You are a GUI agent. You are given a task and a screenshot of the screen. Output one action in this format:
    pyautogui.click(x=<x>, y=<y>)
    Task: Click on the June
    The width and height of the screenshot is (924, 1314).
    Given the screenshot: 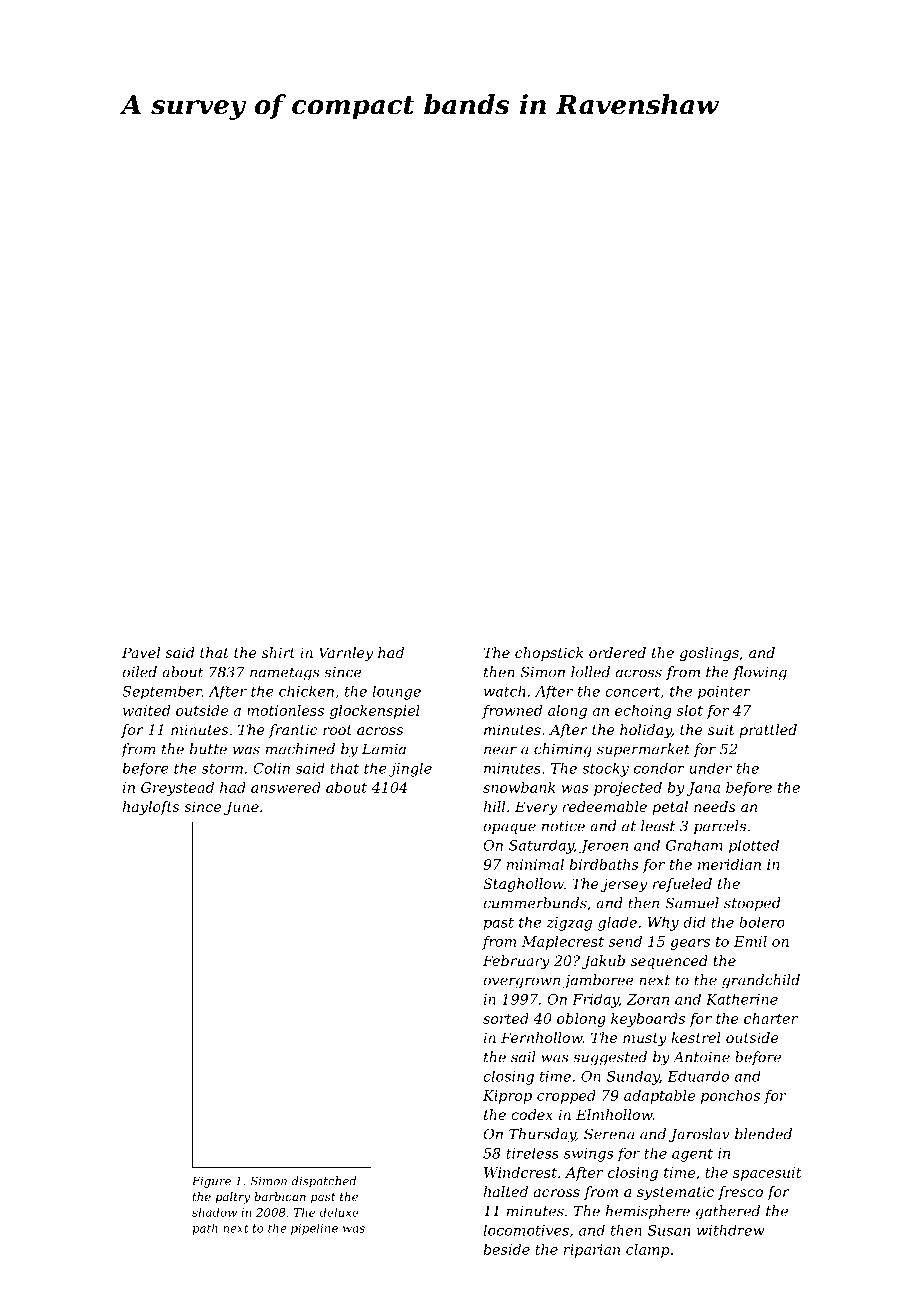 What is the action you would take?
    pyautogui.click(x=241, y=808)
